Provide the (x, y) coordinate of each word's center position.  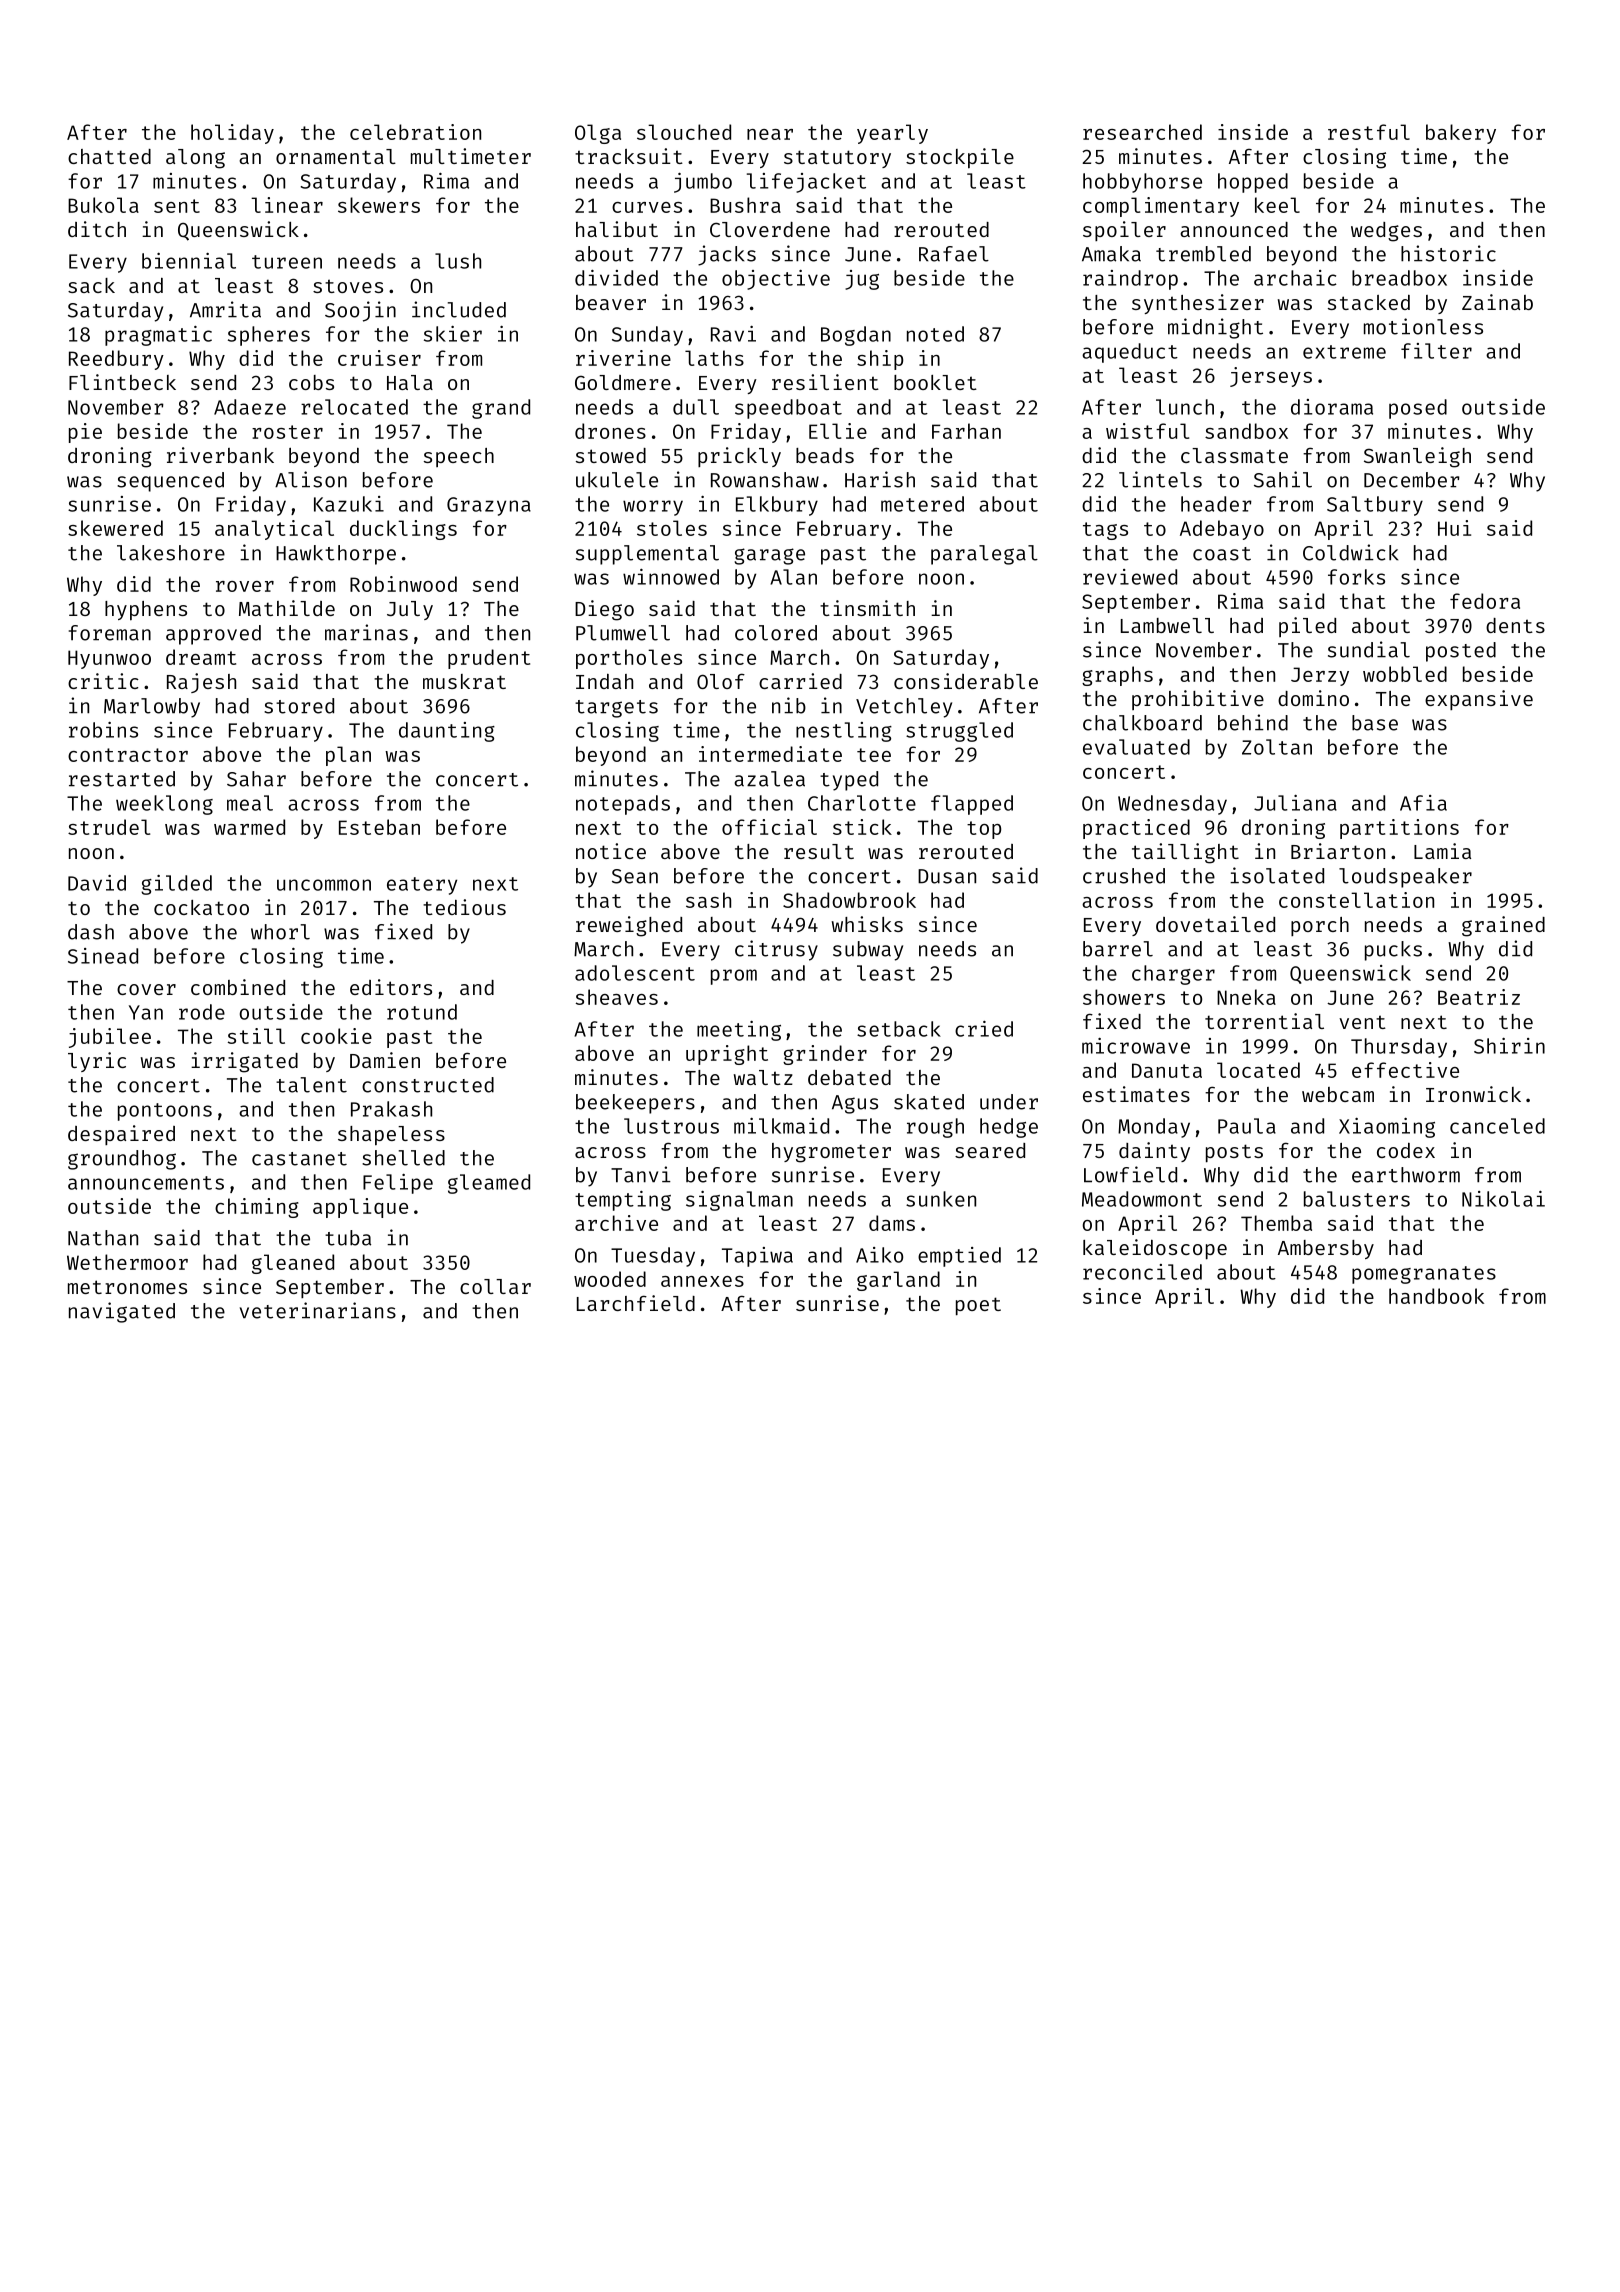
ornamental (336, 156)
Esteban (379, 827)
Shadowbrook (849, 900)
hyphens (146, 611)
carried (800, 681)
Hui (1454, 528)
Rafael (954, 254)
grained (1503, 926)
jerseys (1271, 377)
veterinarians (318, 1310)
